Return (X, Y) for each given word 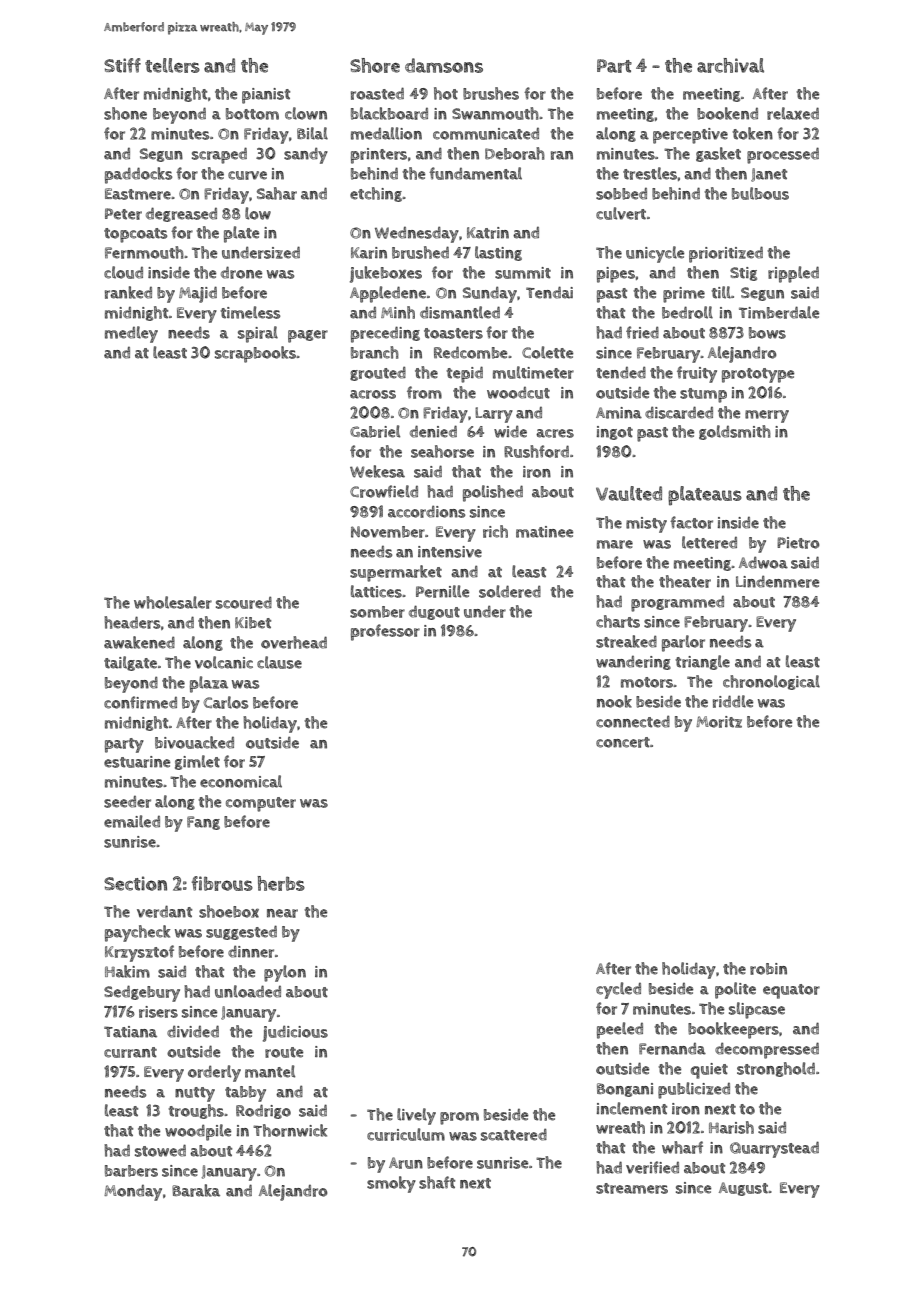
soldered (510, 591)
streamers (632, 1188)
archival (730, 65)
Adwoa (763, 563)
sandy (306, 156)
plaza (209, 684)
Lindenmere (777, 582)
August (743, 1189)
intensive (450, 552)
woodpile (198, 1132)
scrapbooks (255, 354)
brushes (491, 93)
